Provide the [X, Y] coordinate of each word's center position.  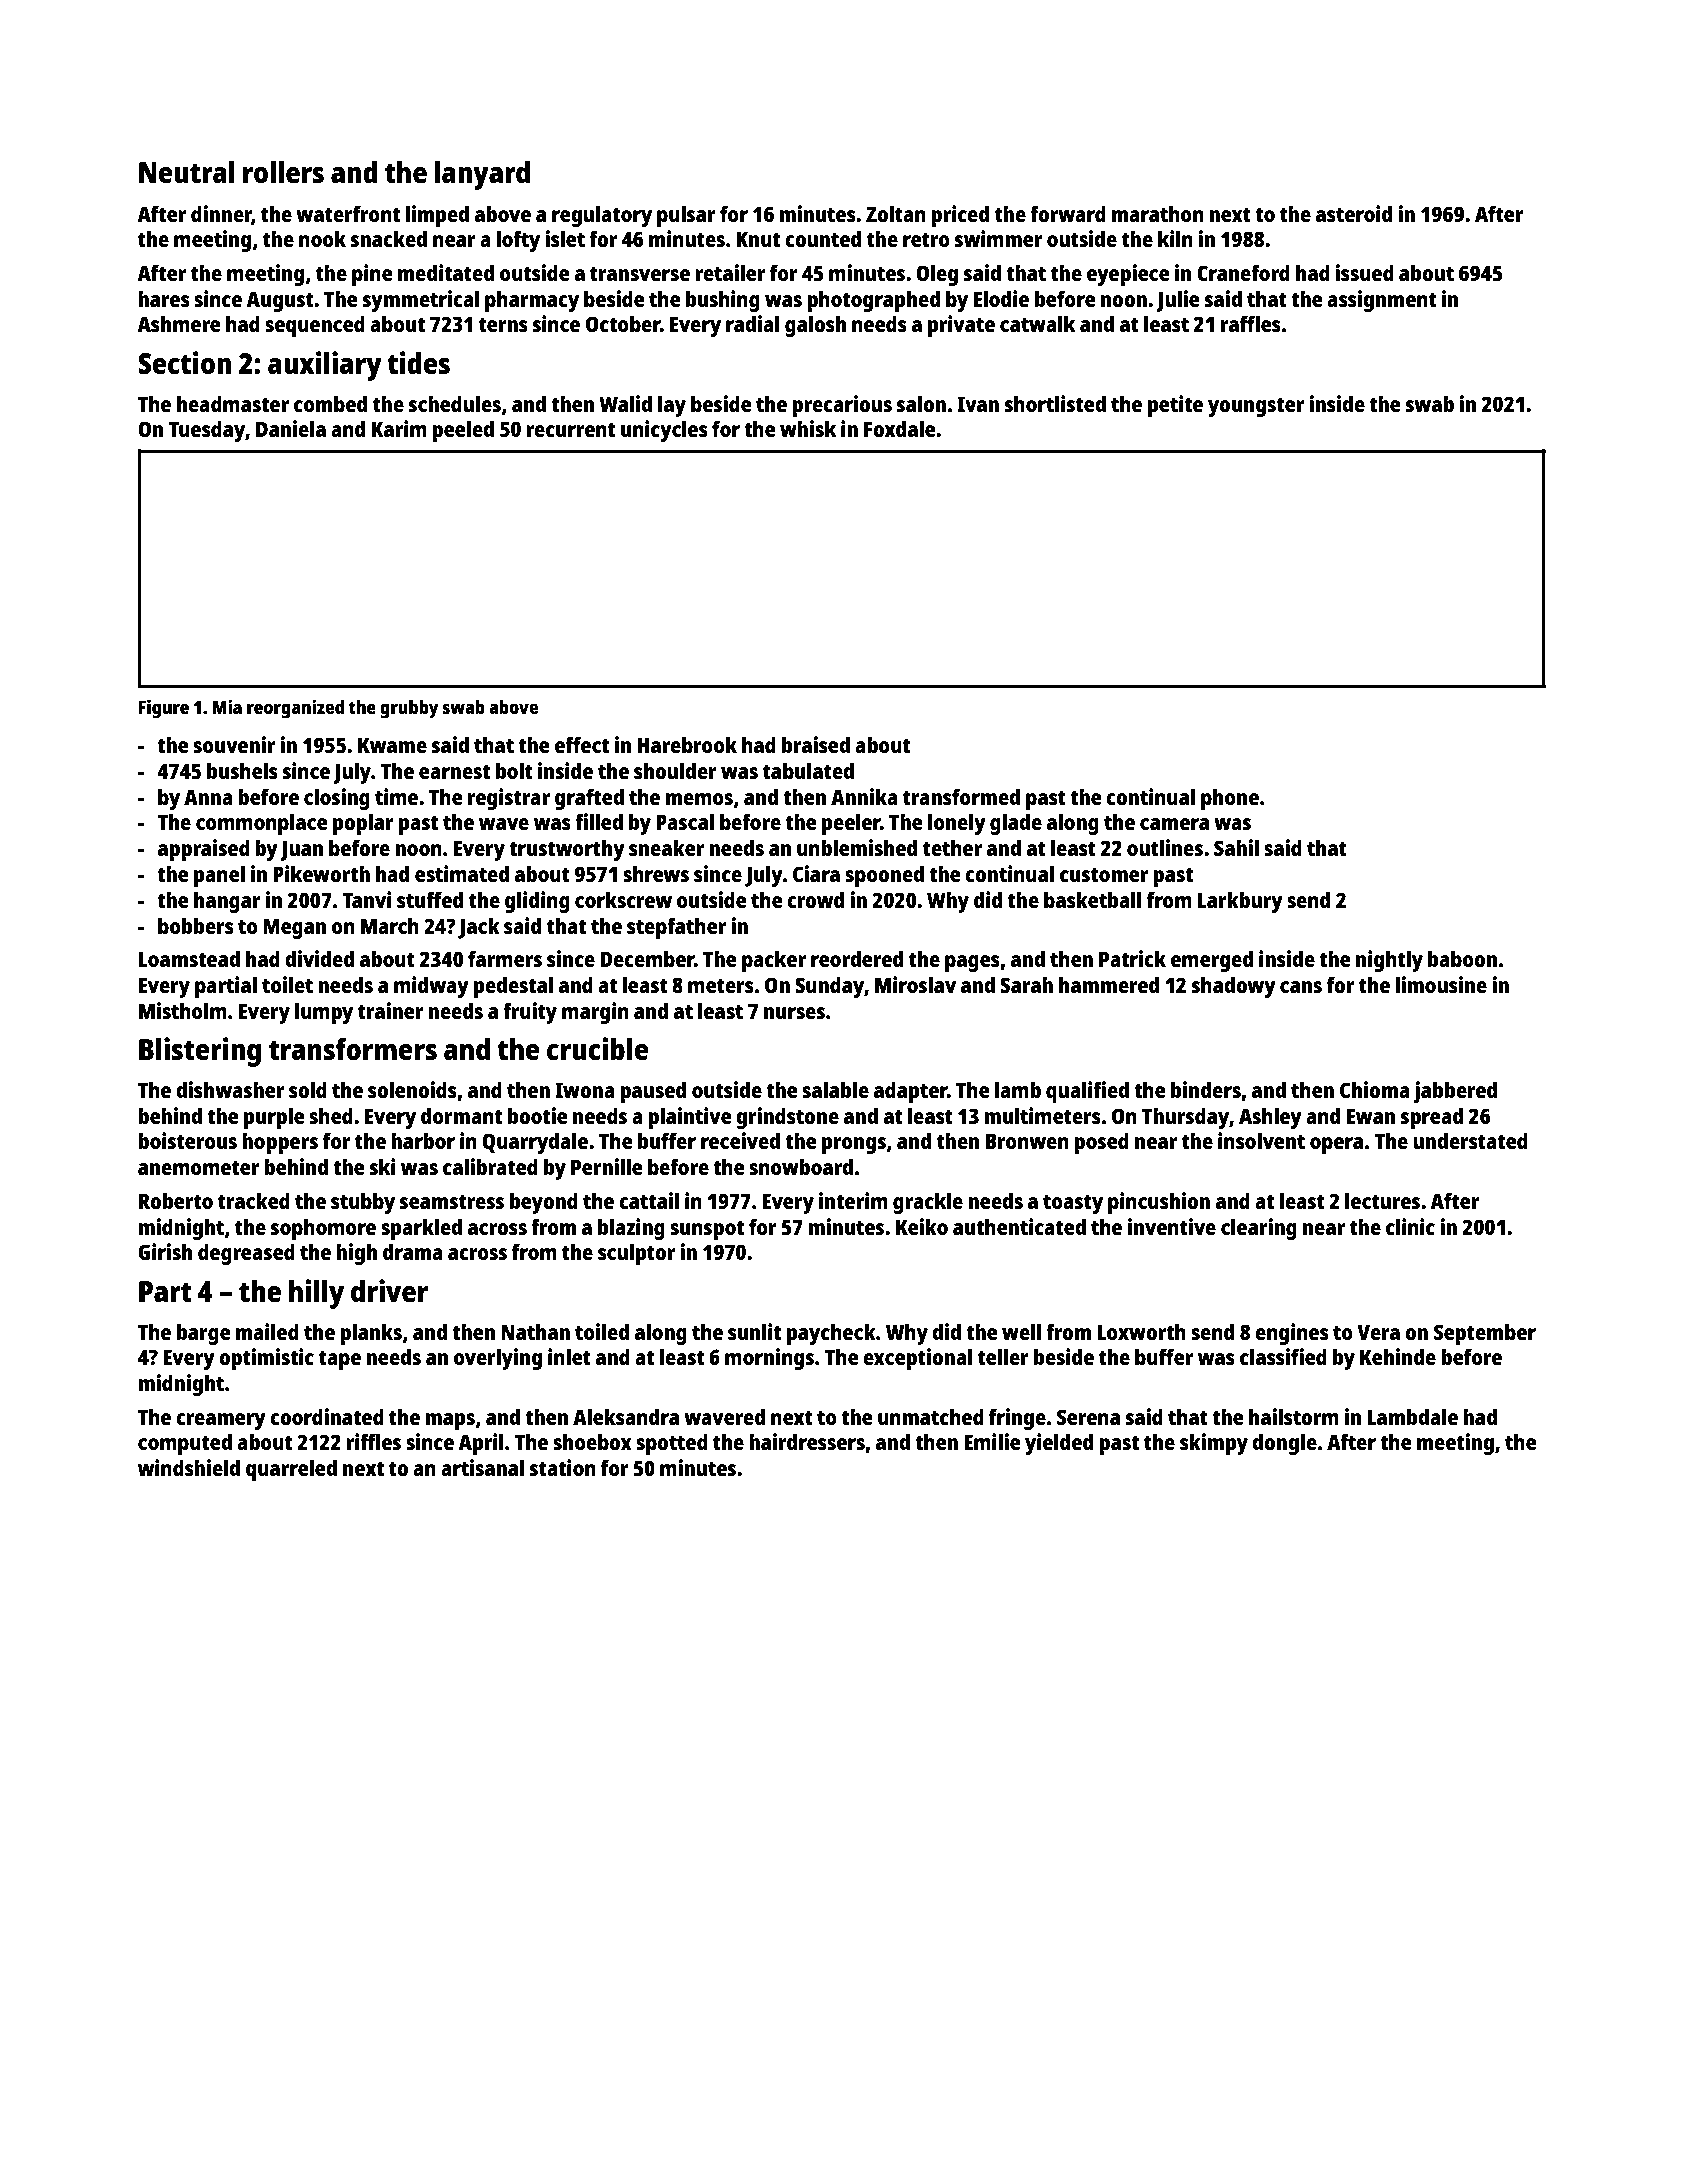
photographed [873, 301]
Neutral [187, 172]
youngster [1256, 407]
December [647, 958]
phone [1230, 799]
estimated [462, 873]
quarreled [291, 1470]
